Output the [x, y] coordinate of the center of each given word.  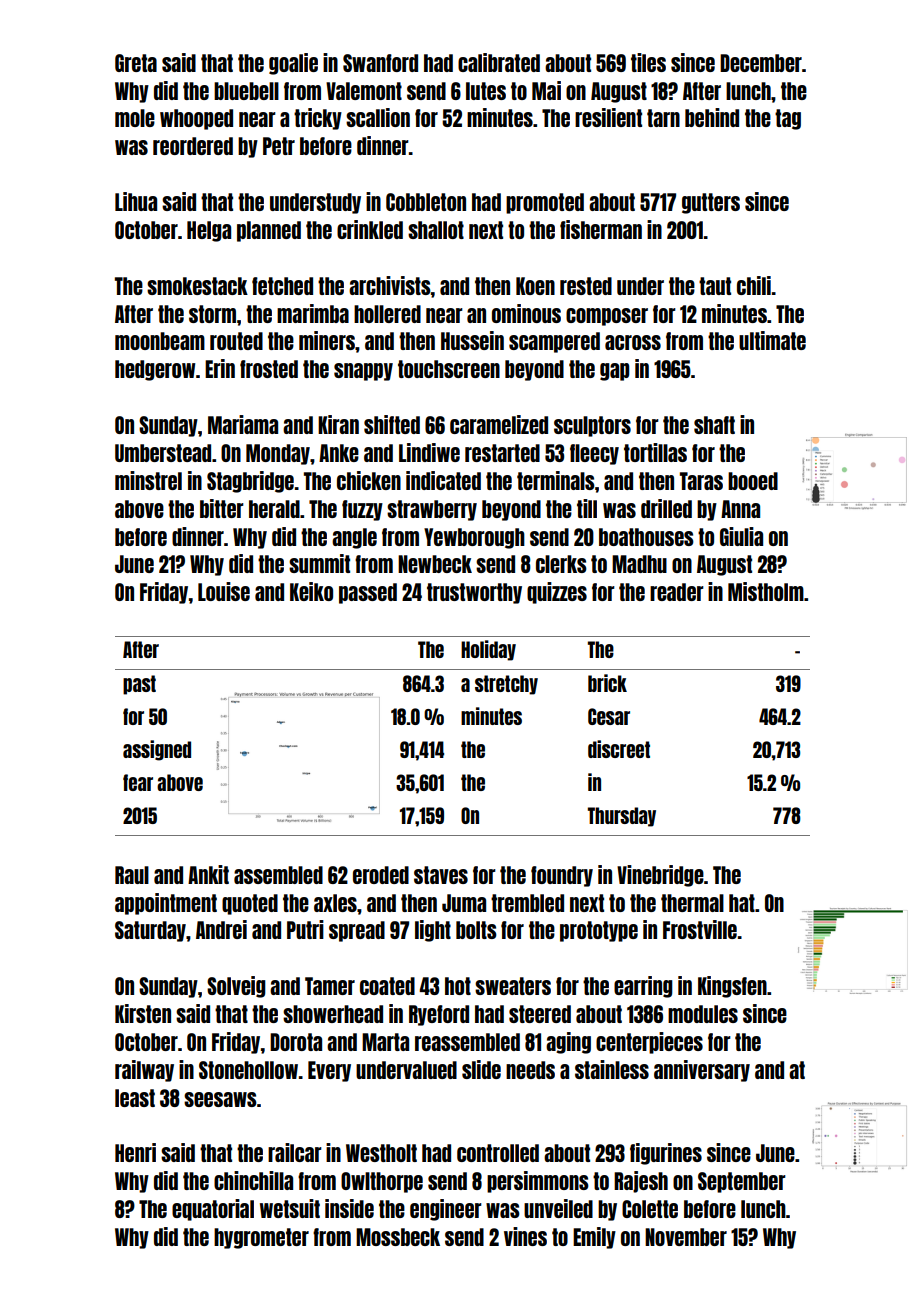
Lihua [136, 201]
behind [712, 117]
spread [357, 931]
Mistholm [766, 591]
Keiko [311, 591]
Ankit [208, 874]
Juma [464, 903]
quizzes [557, 593]
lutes [486, 91]
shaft [714, 425]
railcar [295, 1152]
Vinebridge [660, 876]
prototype [599, 931]
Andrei [221, 929]
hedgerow [155, 370]
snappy [363, 372]
